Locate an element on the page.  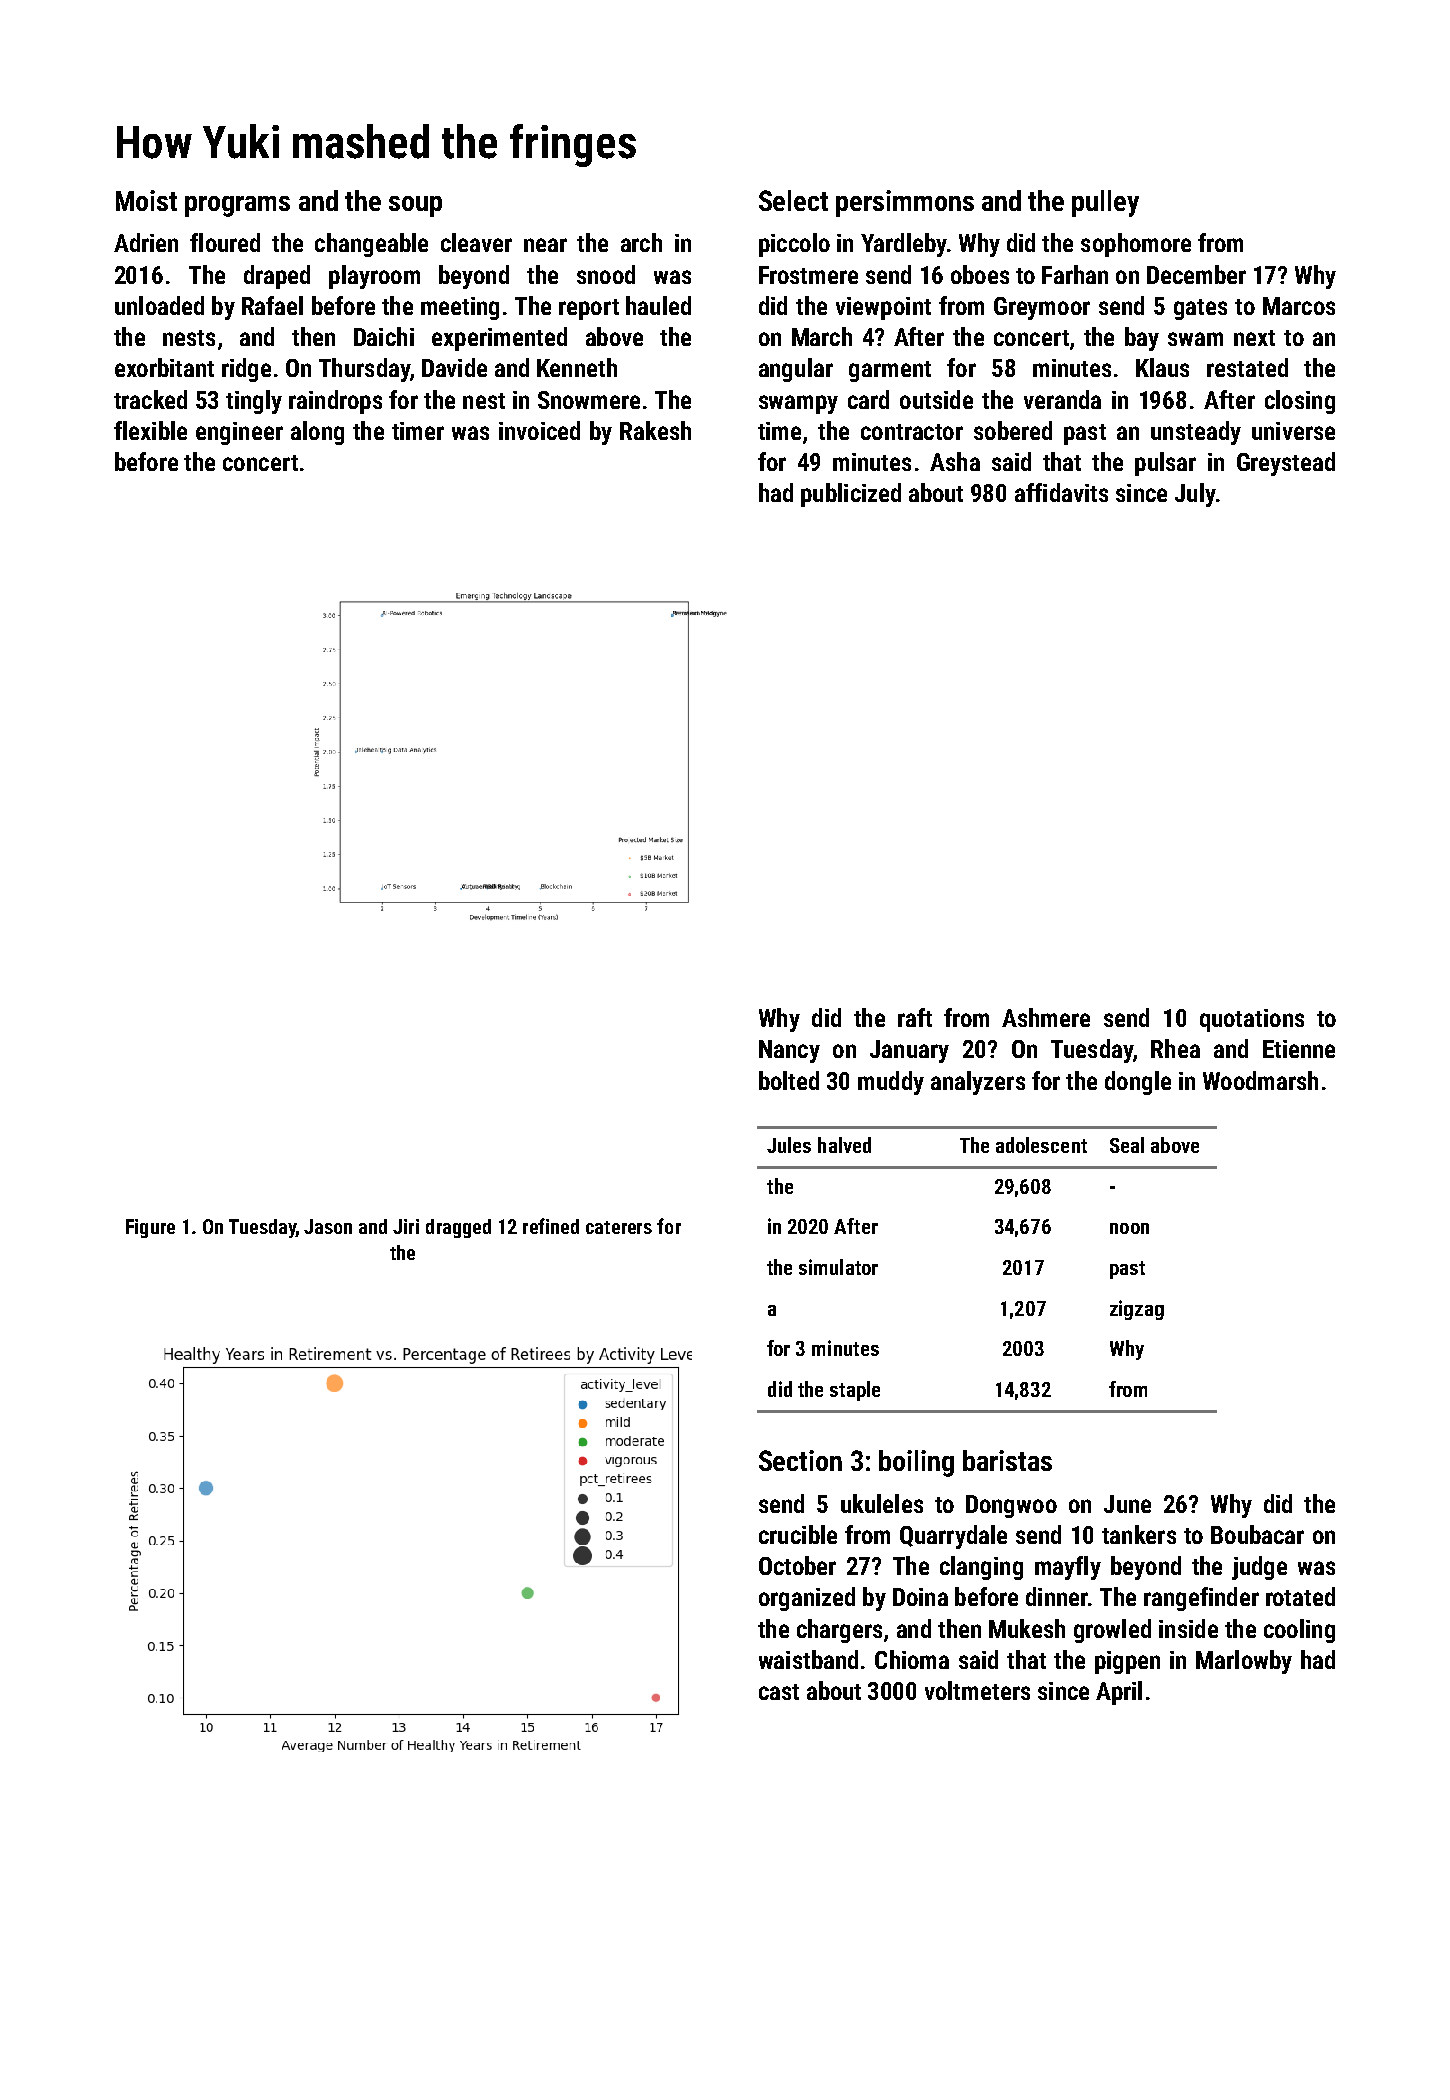
cast is located at coordinates (779, 1692).
